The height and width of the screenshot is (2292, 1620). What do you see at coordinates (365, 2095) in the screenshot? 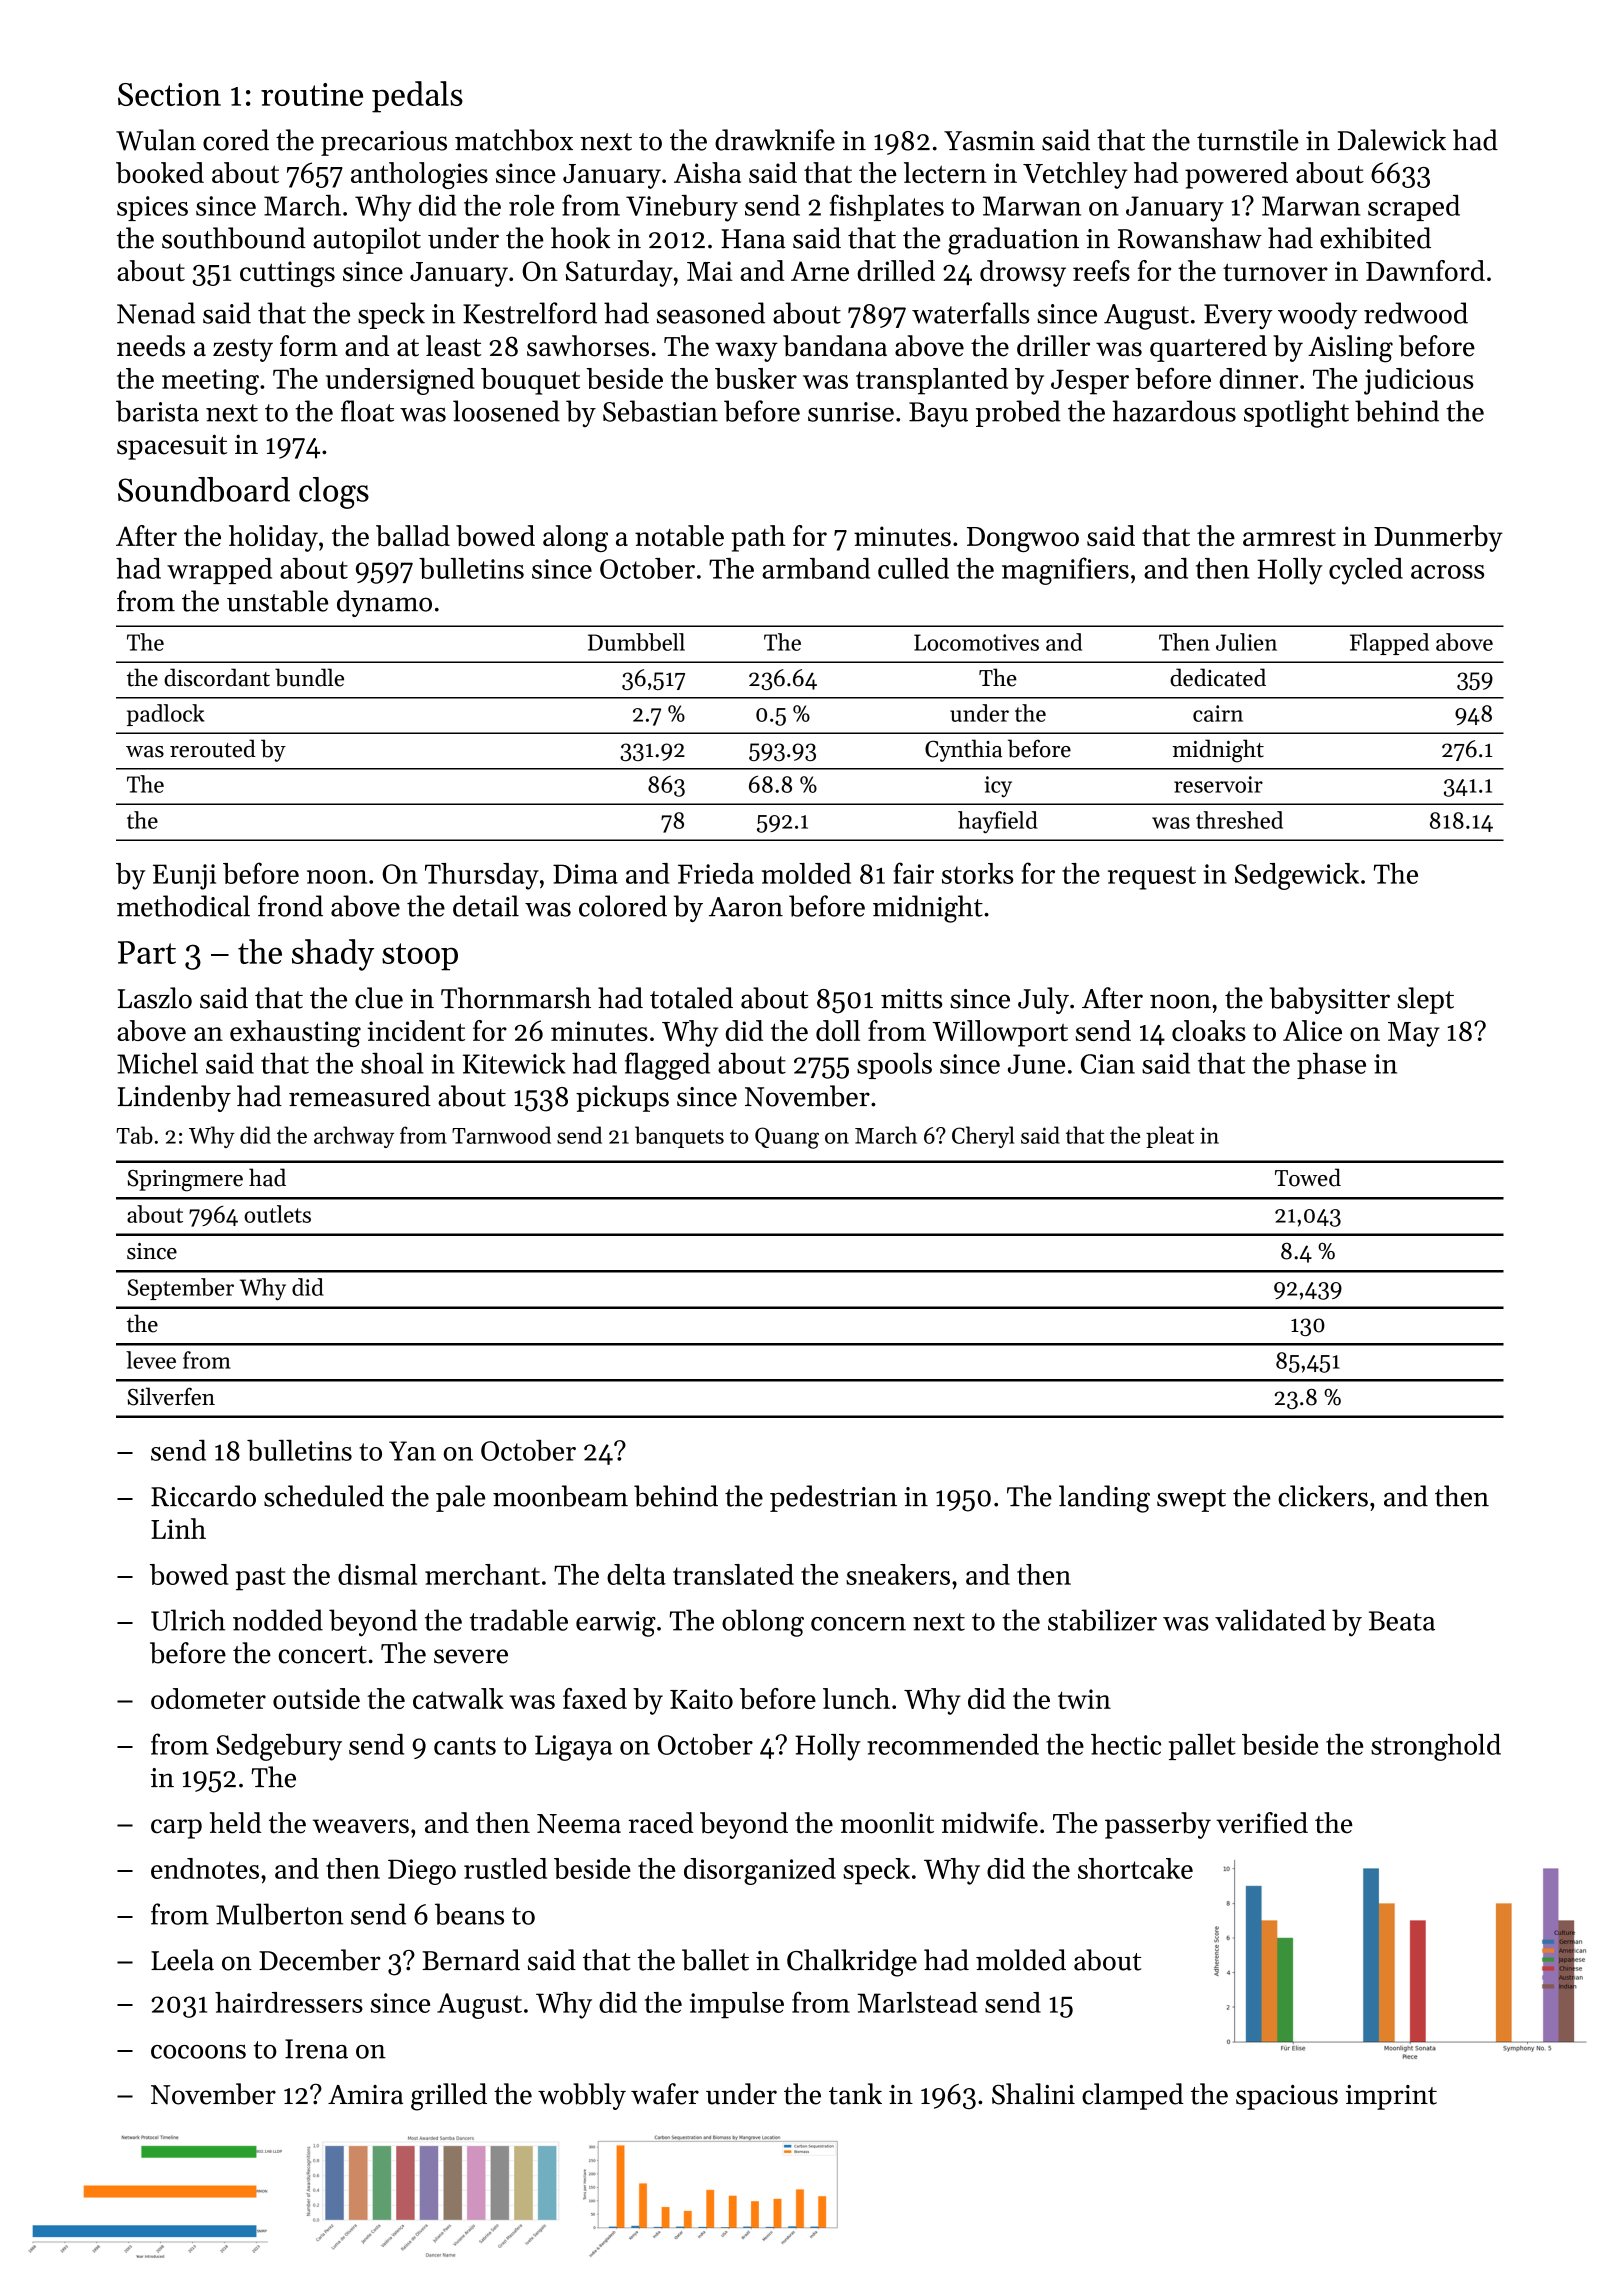
I see `Amira` at bounding box center [365, 2095].
